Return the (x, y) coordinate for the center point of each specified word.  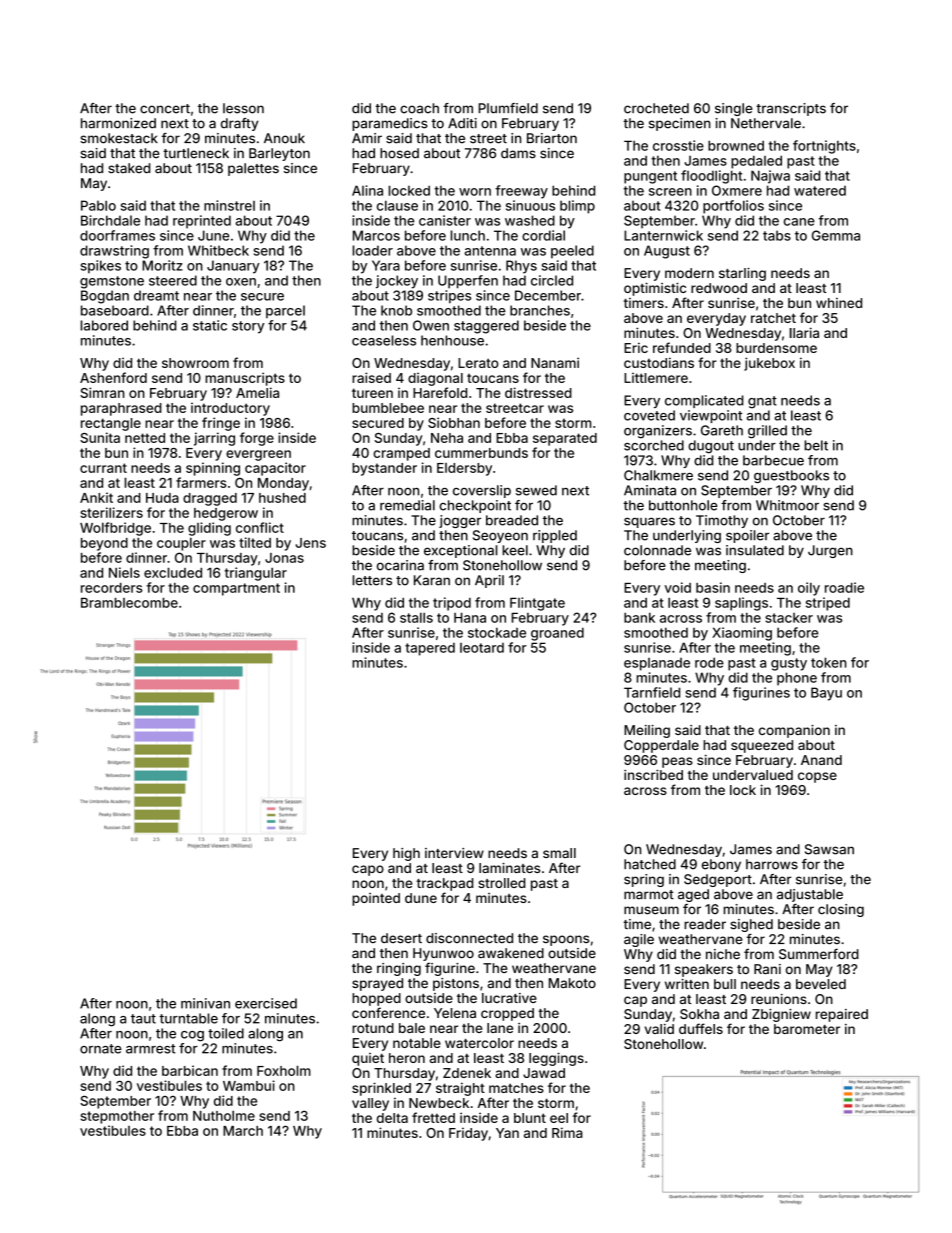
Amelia (257, 392)
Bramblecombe (129, 603)
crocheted (656, 108)
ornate (101, 1049)
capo (368, 870)
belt (816, 445)
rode (709, 662)
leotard (482, 648)
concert (165, 109)
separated (565, 439)
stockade (497, 632)
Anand (821, 760)
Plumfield (508, 108)
